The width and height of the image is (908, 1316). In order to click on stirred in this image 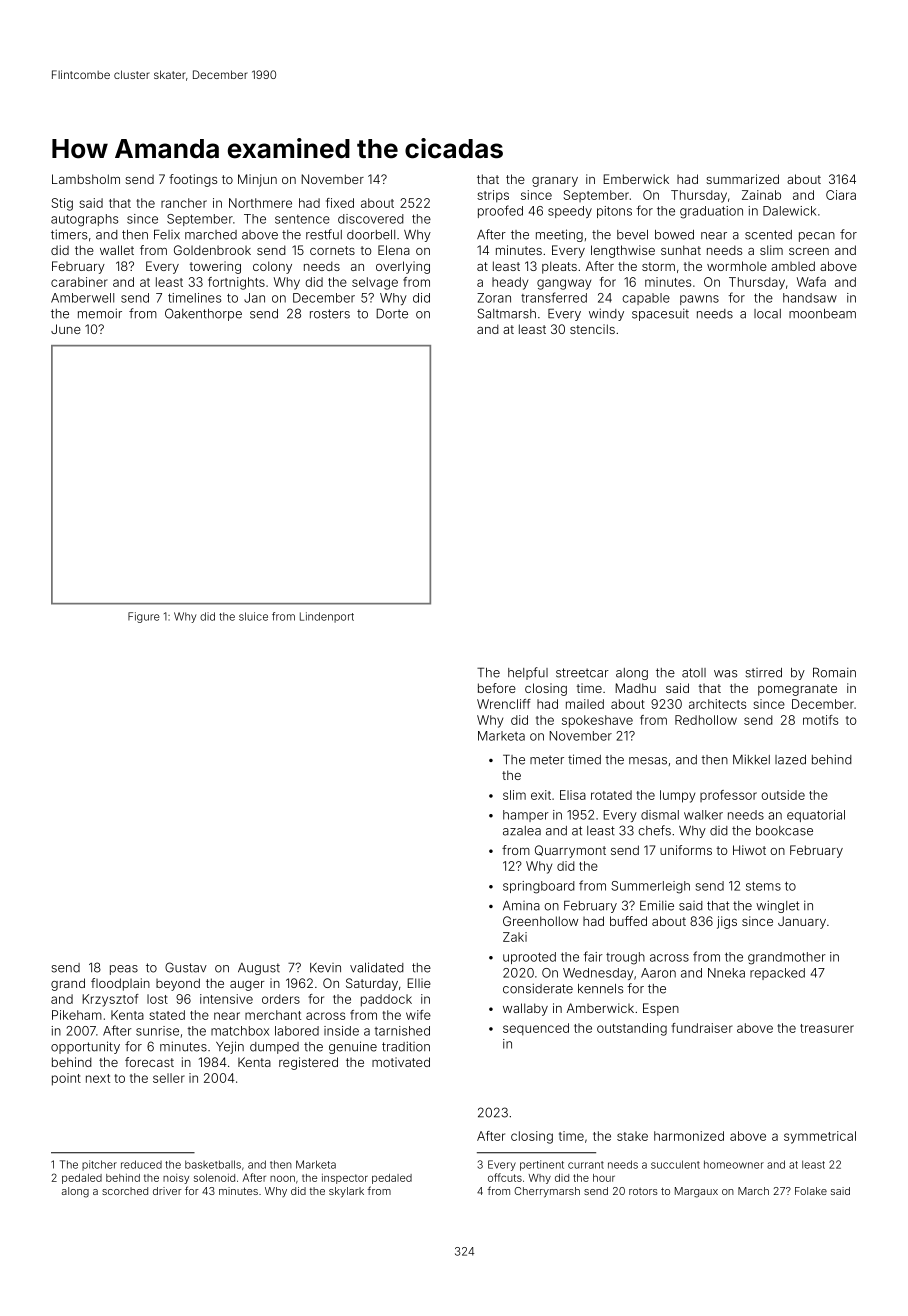, I will do `click(764, 673)`.
